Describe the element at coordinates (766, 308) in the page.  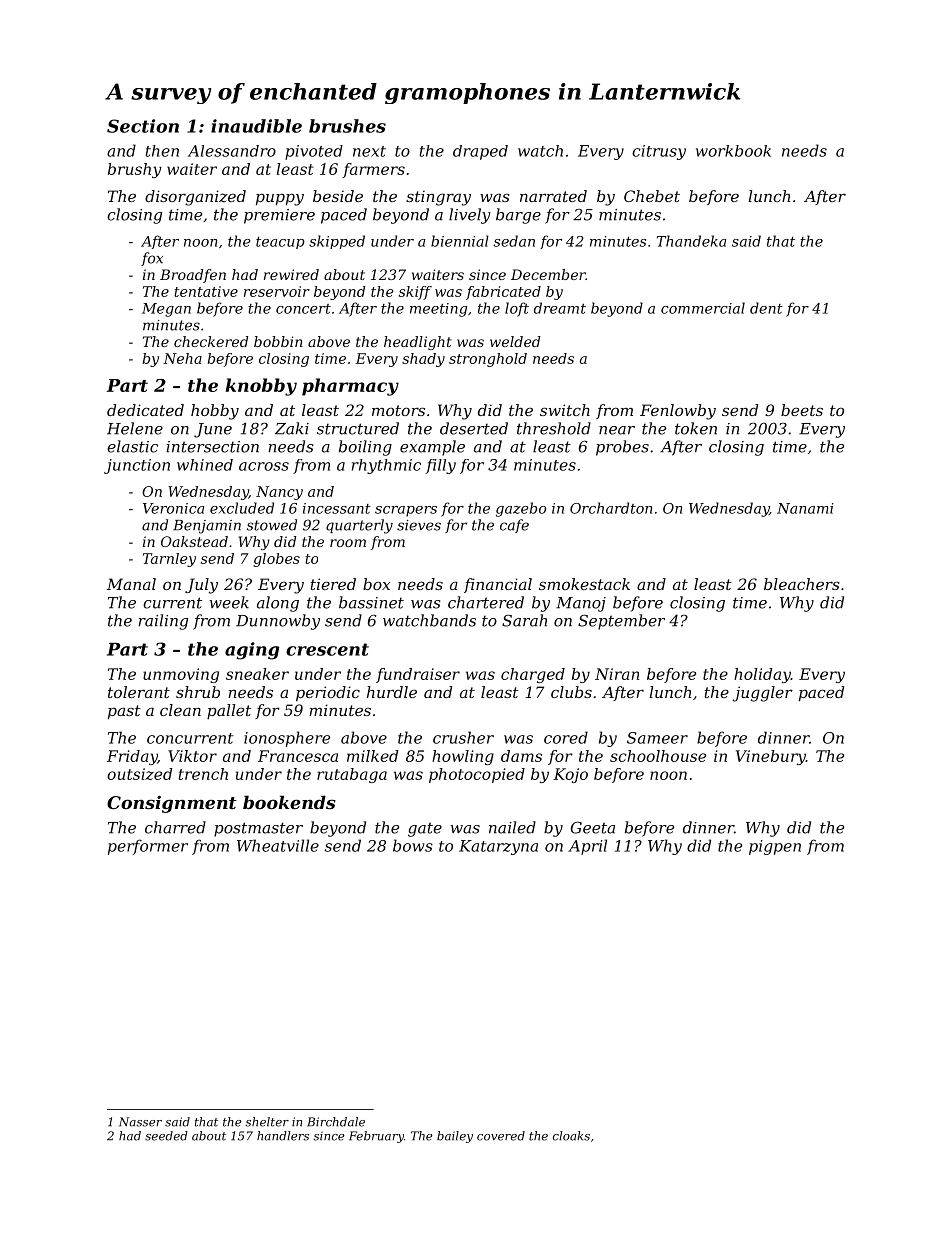
I see `dent` at that location.
